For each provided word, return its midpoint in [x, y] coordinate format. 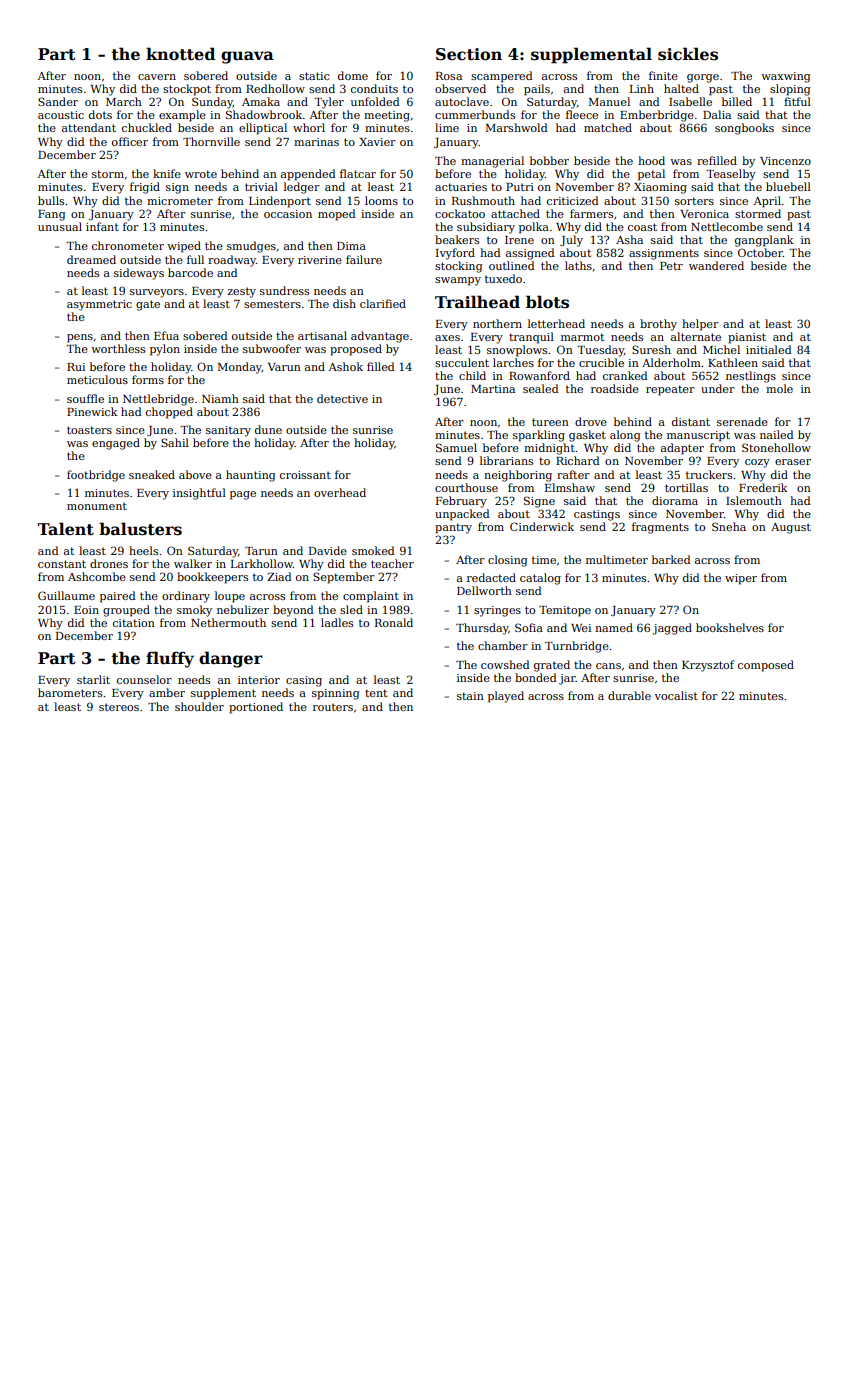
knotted [180, 54]
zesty [242, 292]
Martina [493, 389]
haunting [251, 476]
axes [447, 338]
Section [469, 54]
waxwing [786, 77]
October [760, 252]
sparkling [539, 436]
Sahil [175, 442]
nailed [777, 434]
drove [591, 421]
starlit [93, 679]
